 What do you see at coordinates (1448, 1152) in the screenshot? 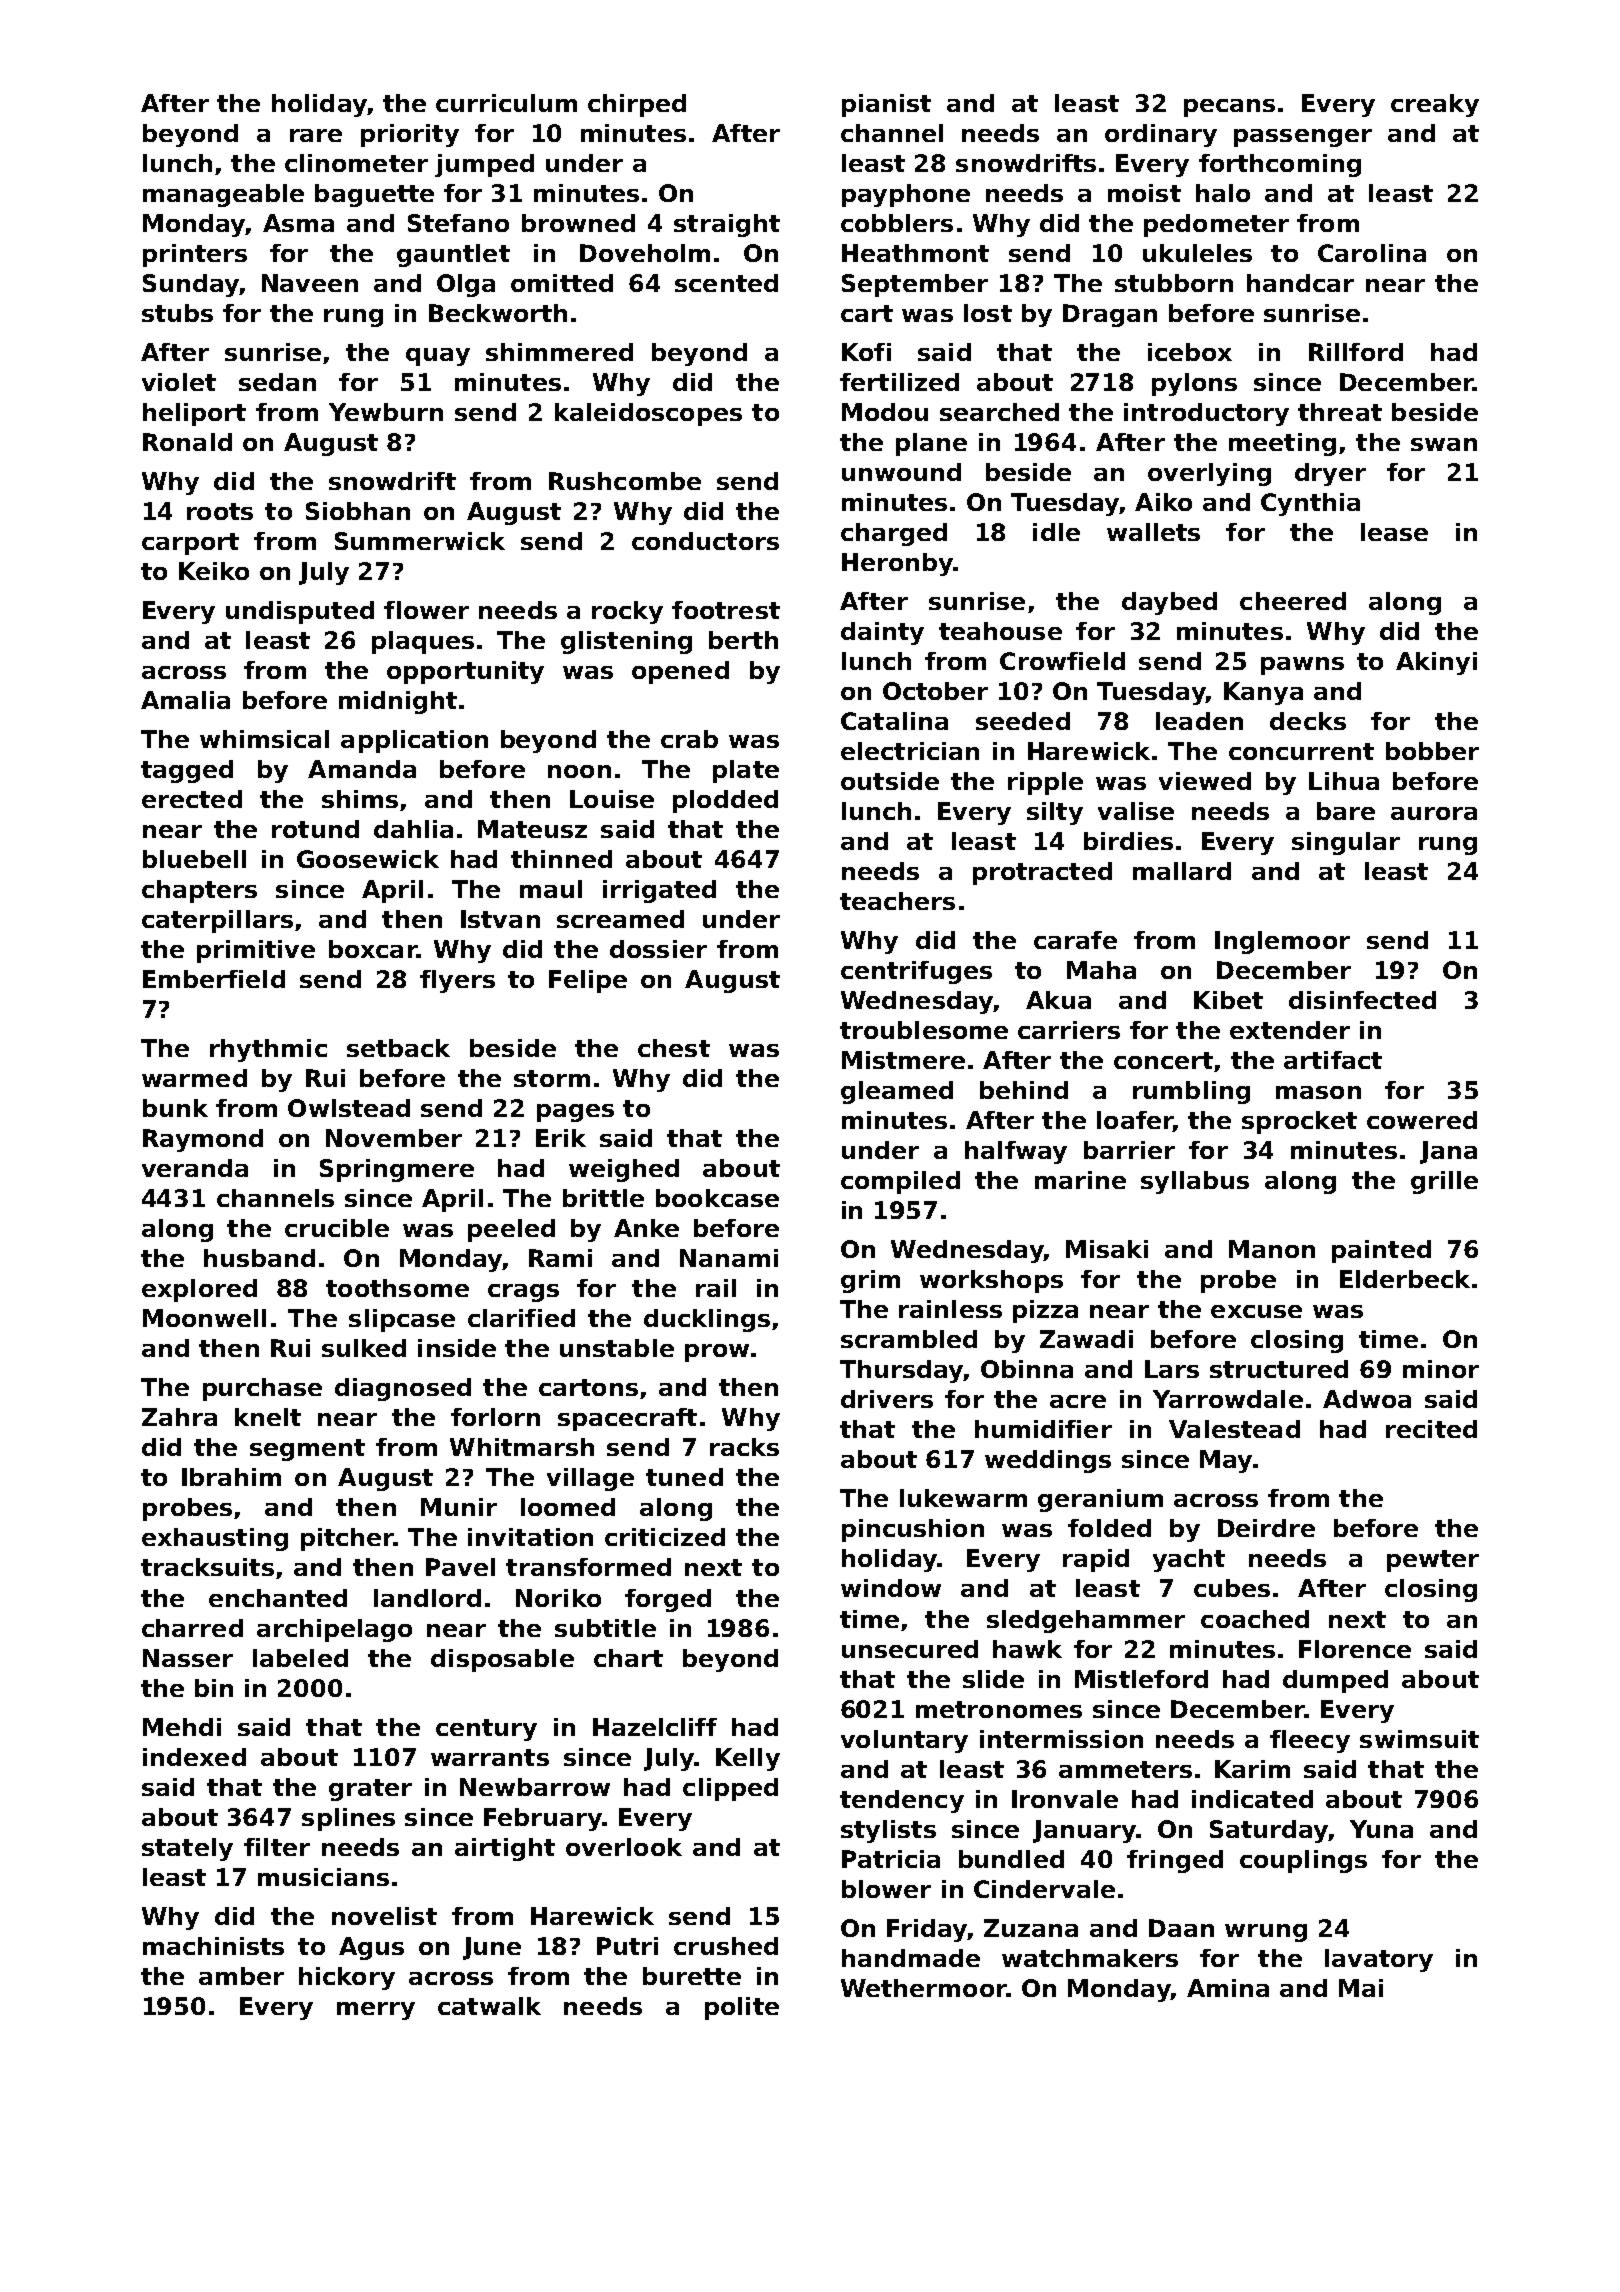
I see `Jana` at bounding box center [1448, 1152].
